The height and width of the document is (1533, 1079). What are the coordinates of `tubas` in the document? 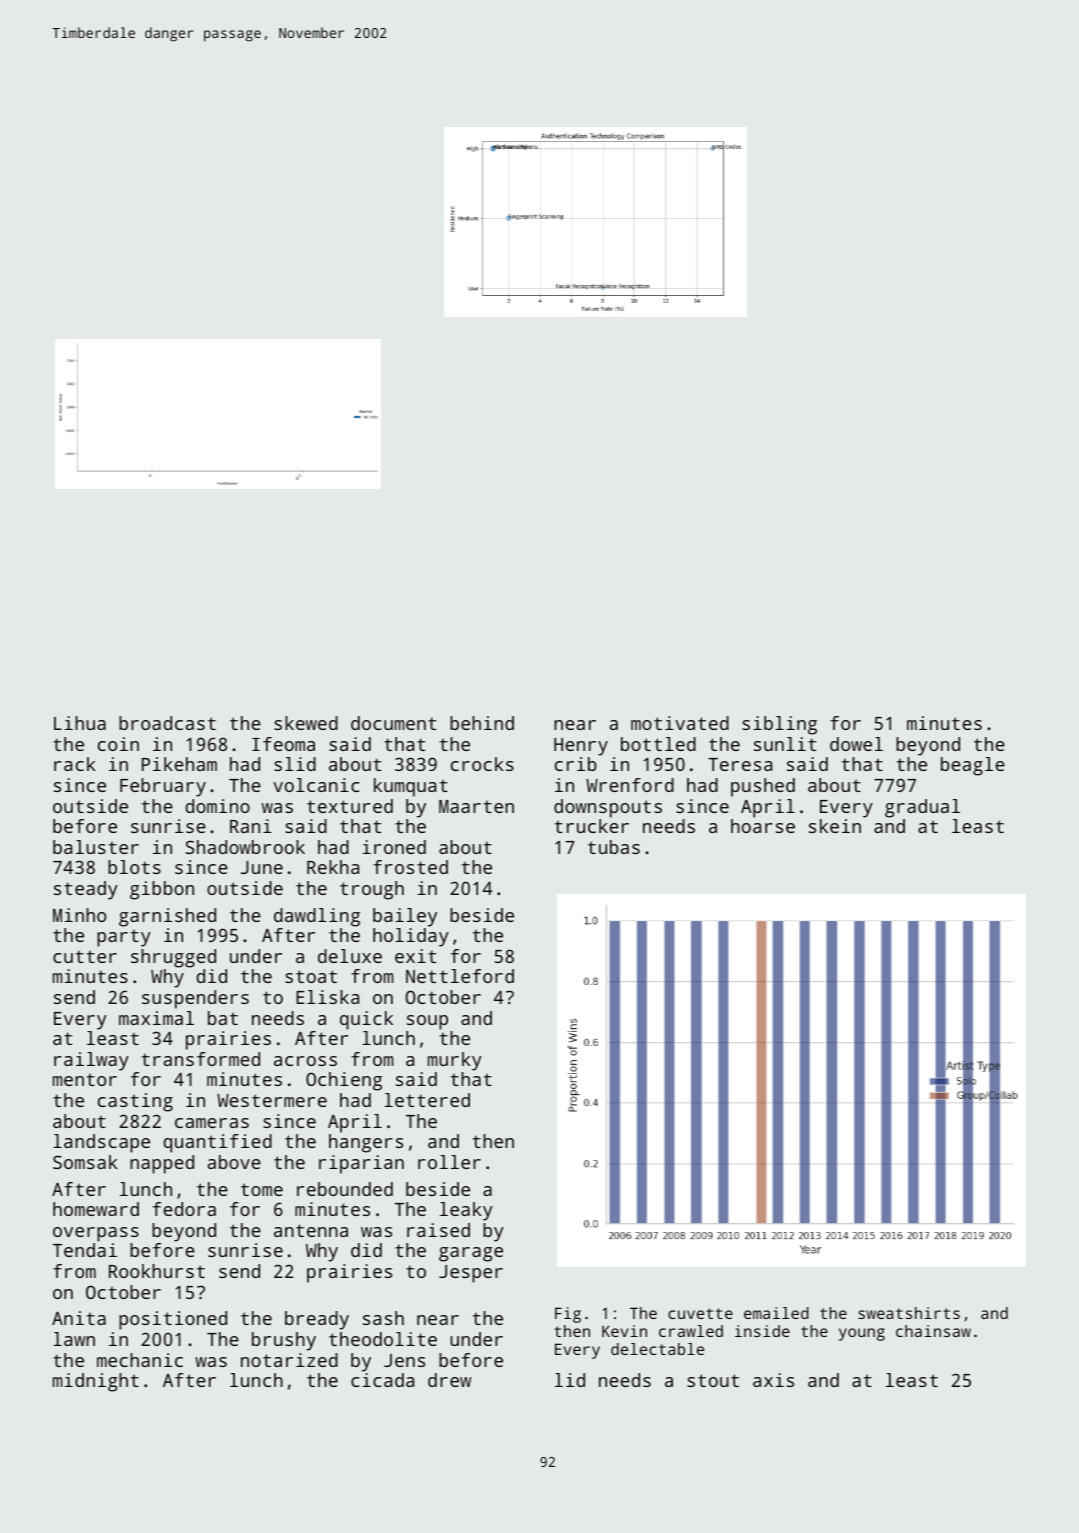 It's located at (614, 847).
